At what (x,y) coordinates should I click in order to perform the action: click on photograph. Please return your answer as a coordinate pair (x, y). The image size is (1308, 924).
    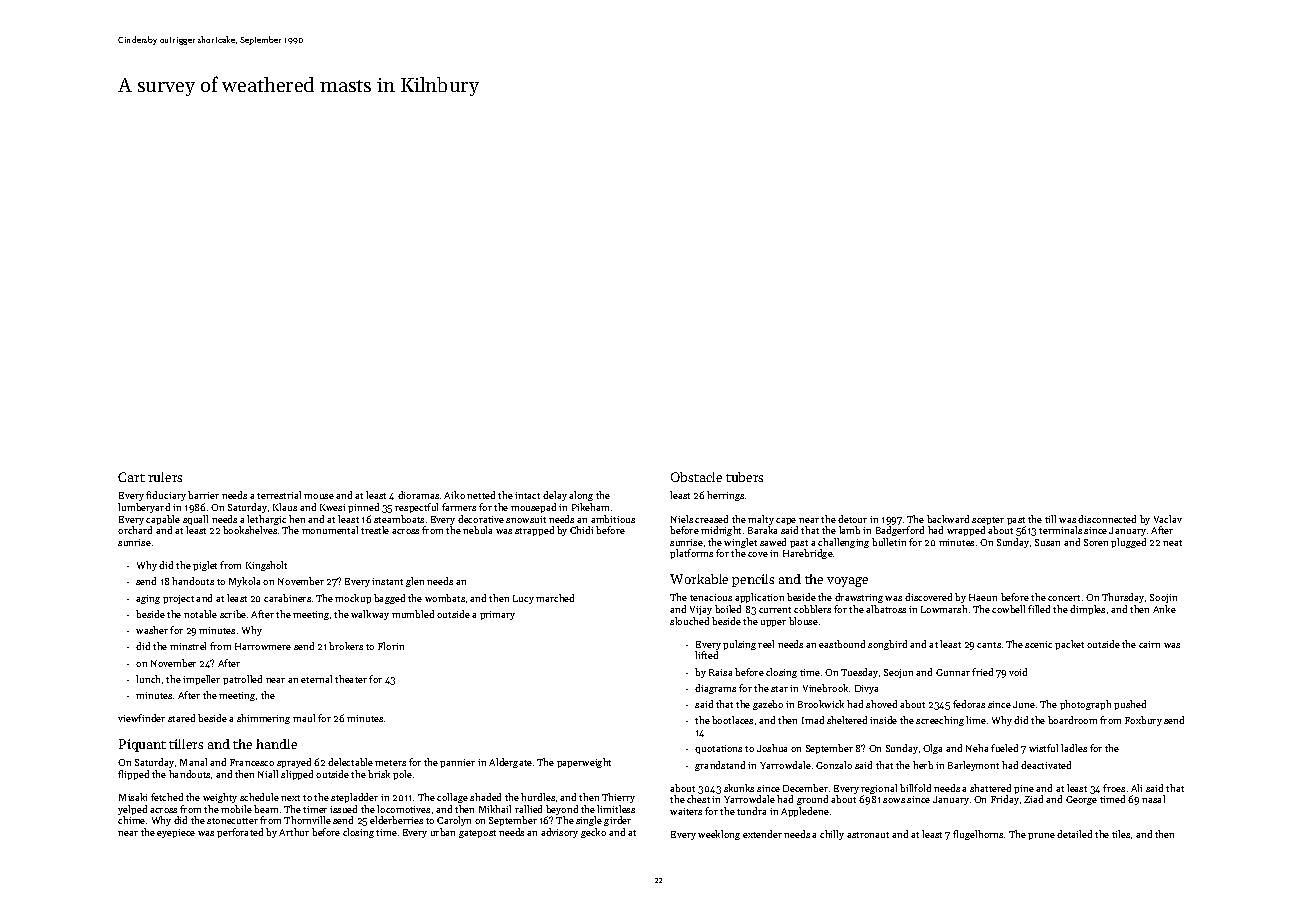
    Looking at the image, I should click on (1085, 705).
